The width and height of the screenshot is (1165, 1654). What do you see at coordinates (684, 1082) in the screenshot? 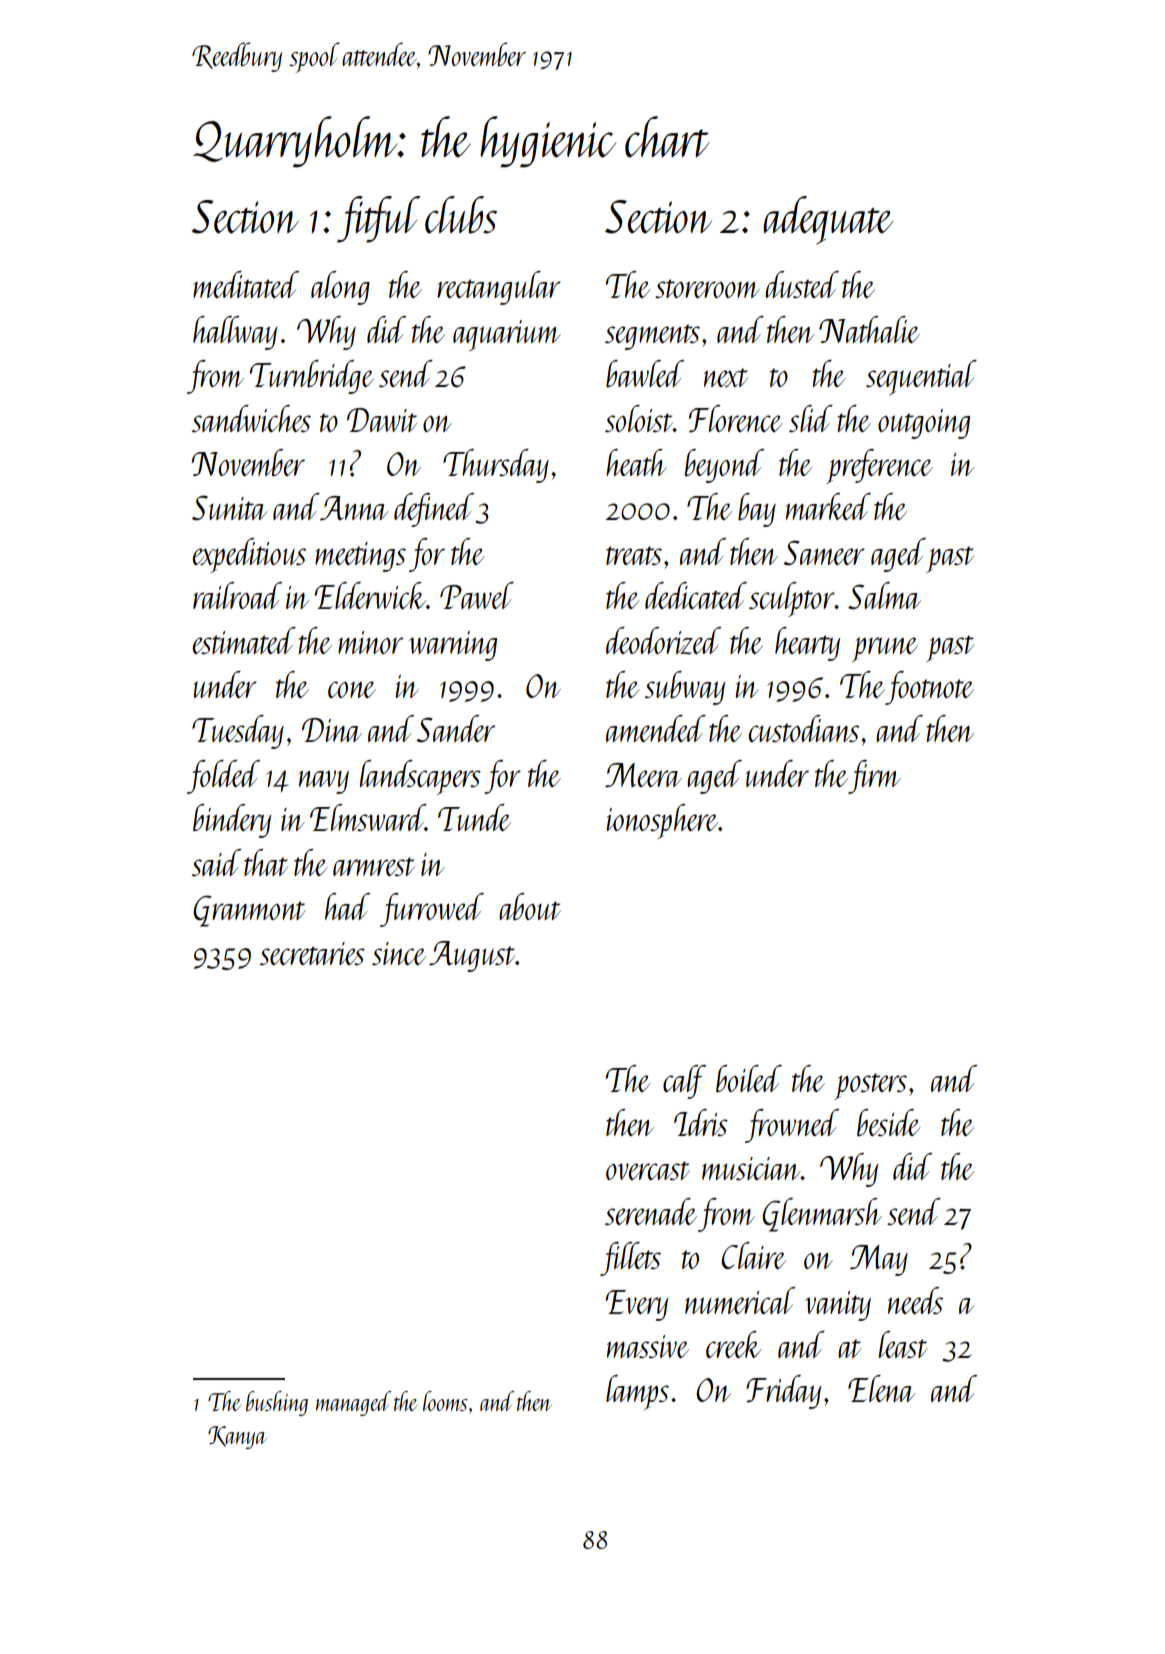
I see `calf` at bounding box center [684, 1082].
